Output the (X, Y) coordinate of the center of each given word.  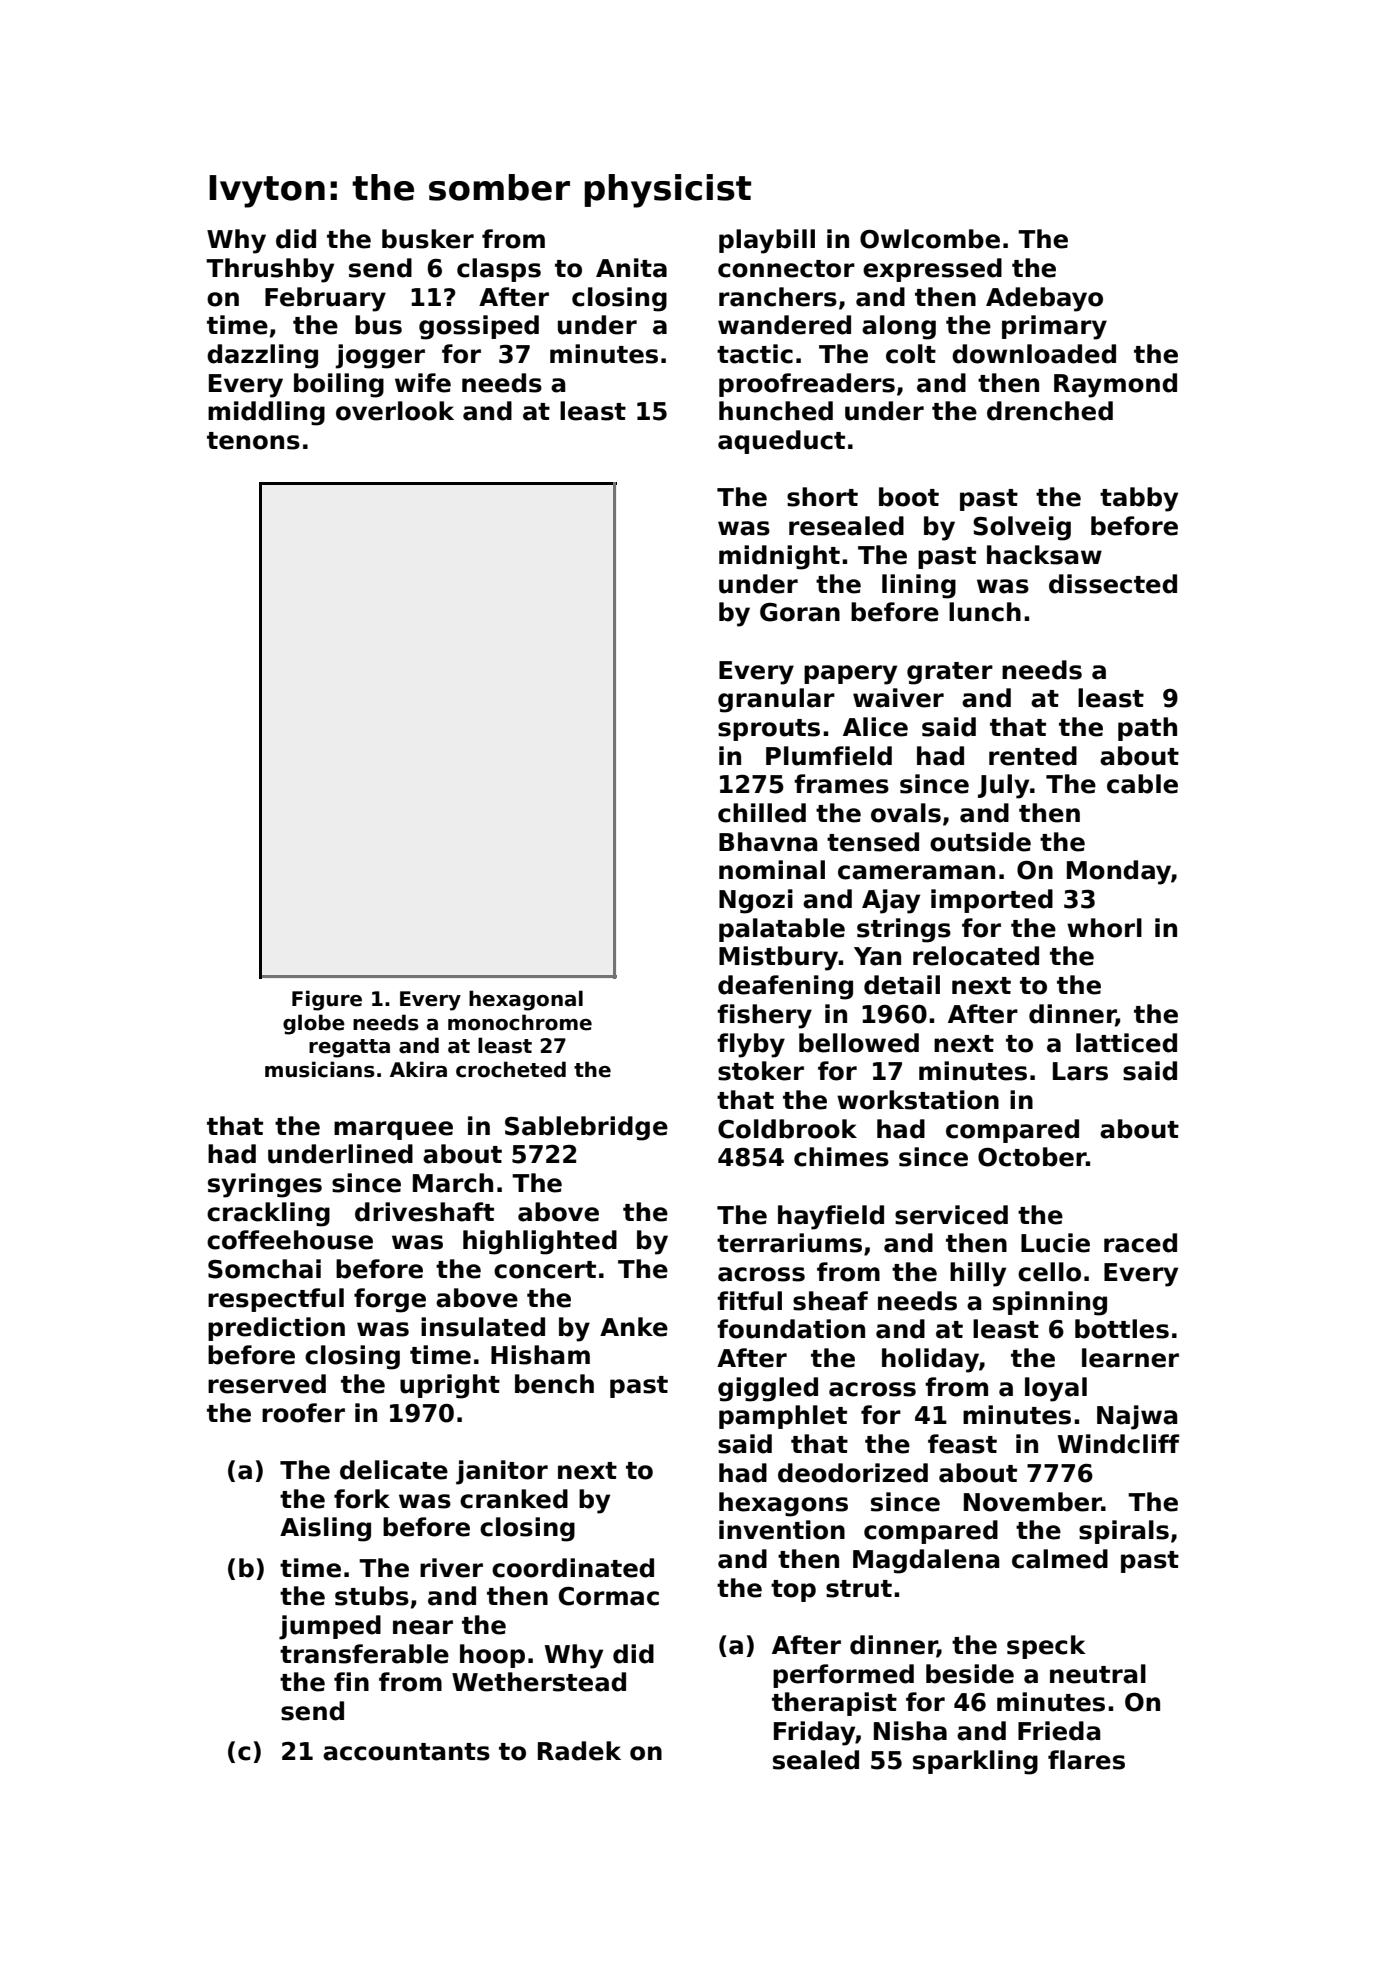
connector (786, 269)
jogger (380, 356)
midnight (779, 557)
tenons (253, 441)
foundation (791, 1329)
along (899, 327)
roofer (303, 1413)
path (1147, 729)
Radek (579, 1751)
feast (962, 1444)
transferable (364, 1654)
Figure (327, 1000)
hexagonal (526, 1000)
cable (1142, 784)
